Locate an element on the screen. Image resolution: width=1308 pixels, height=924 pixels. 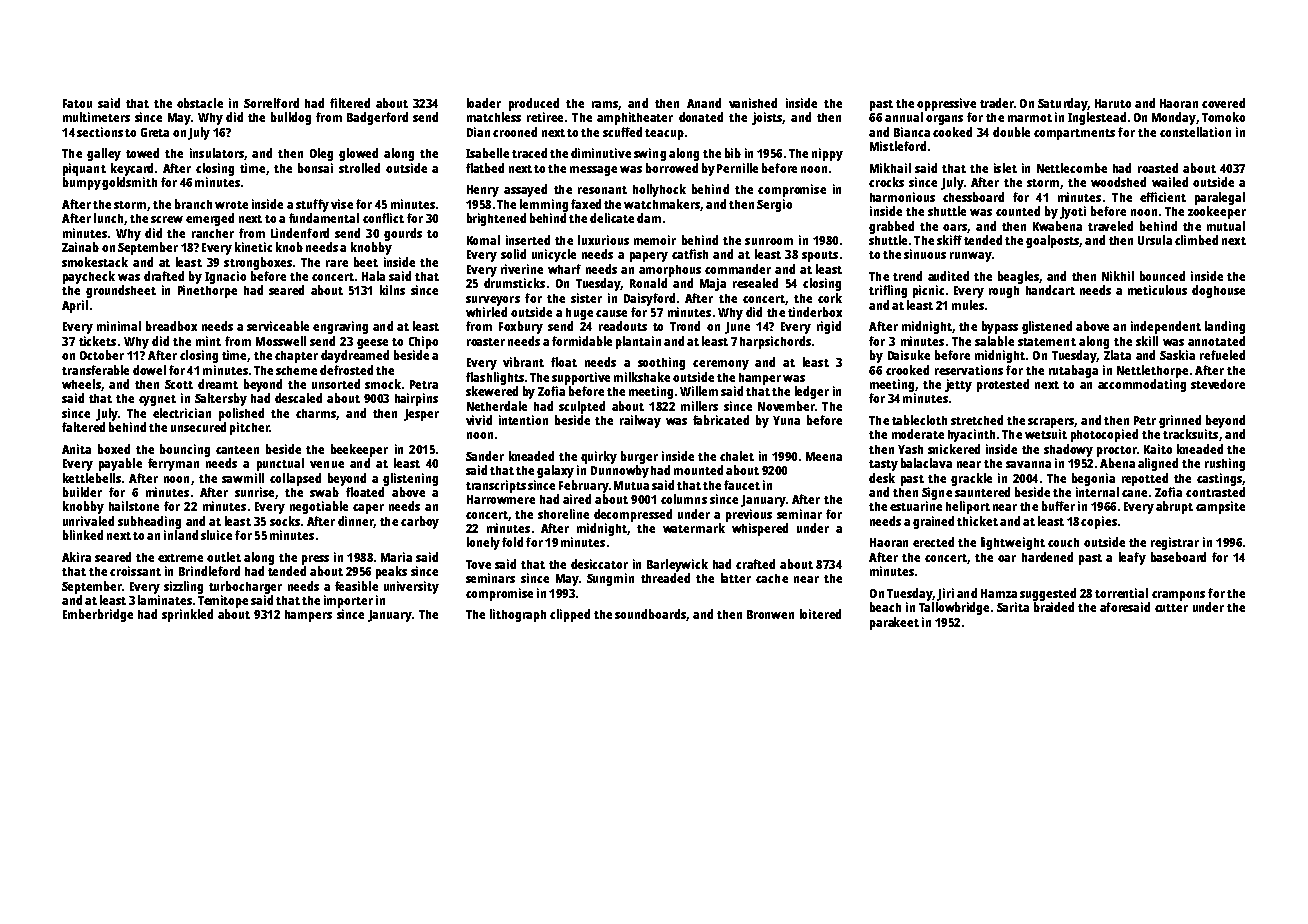
covered is located at coordinates (1223, 103).
